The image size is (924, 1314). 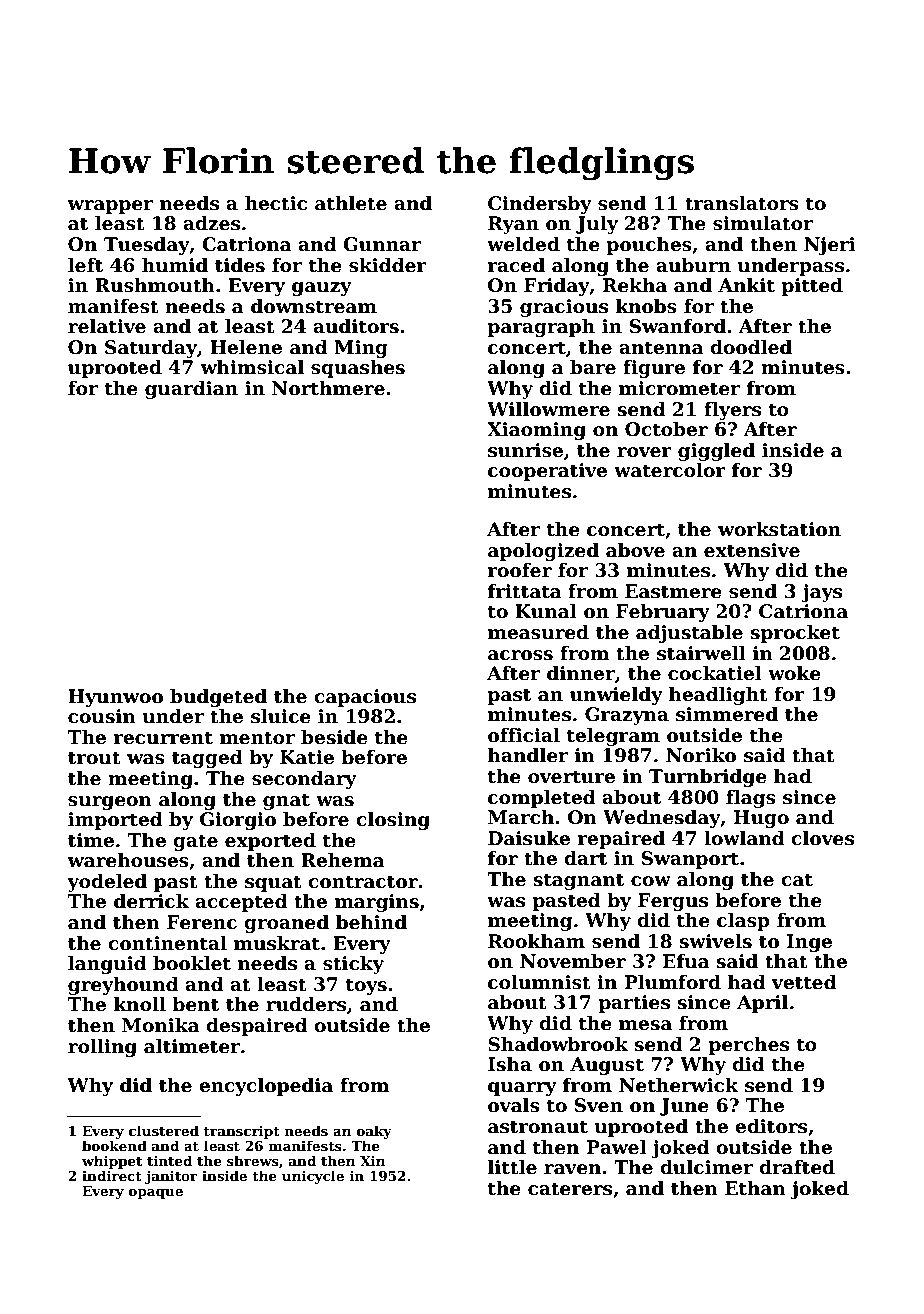 What do you see at coordinates (238, 821) in the screenshot?
I see `Giorgio` at bounding box center [238, 821].
